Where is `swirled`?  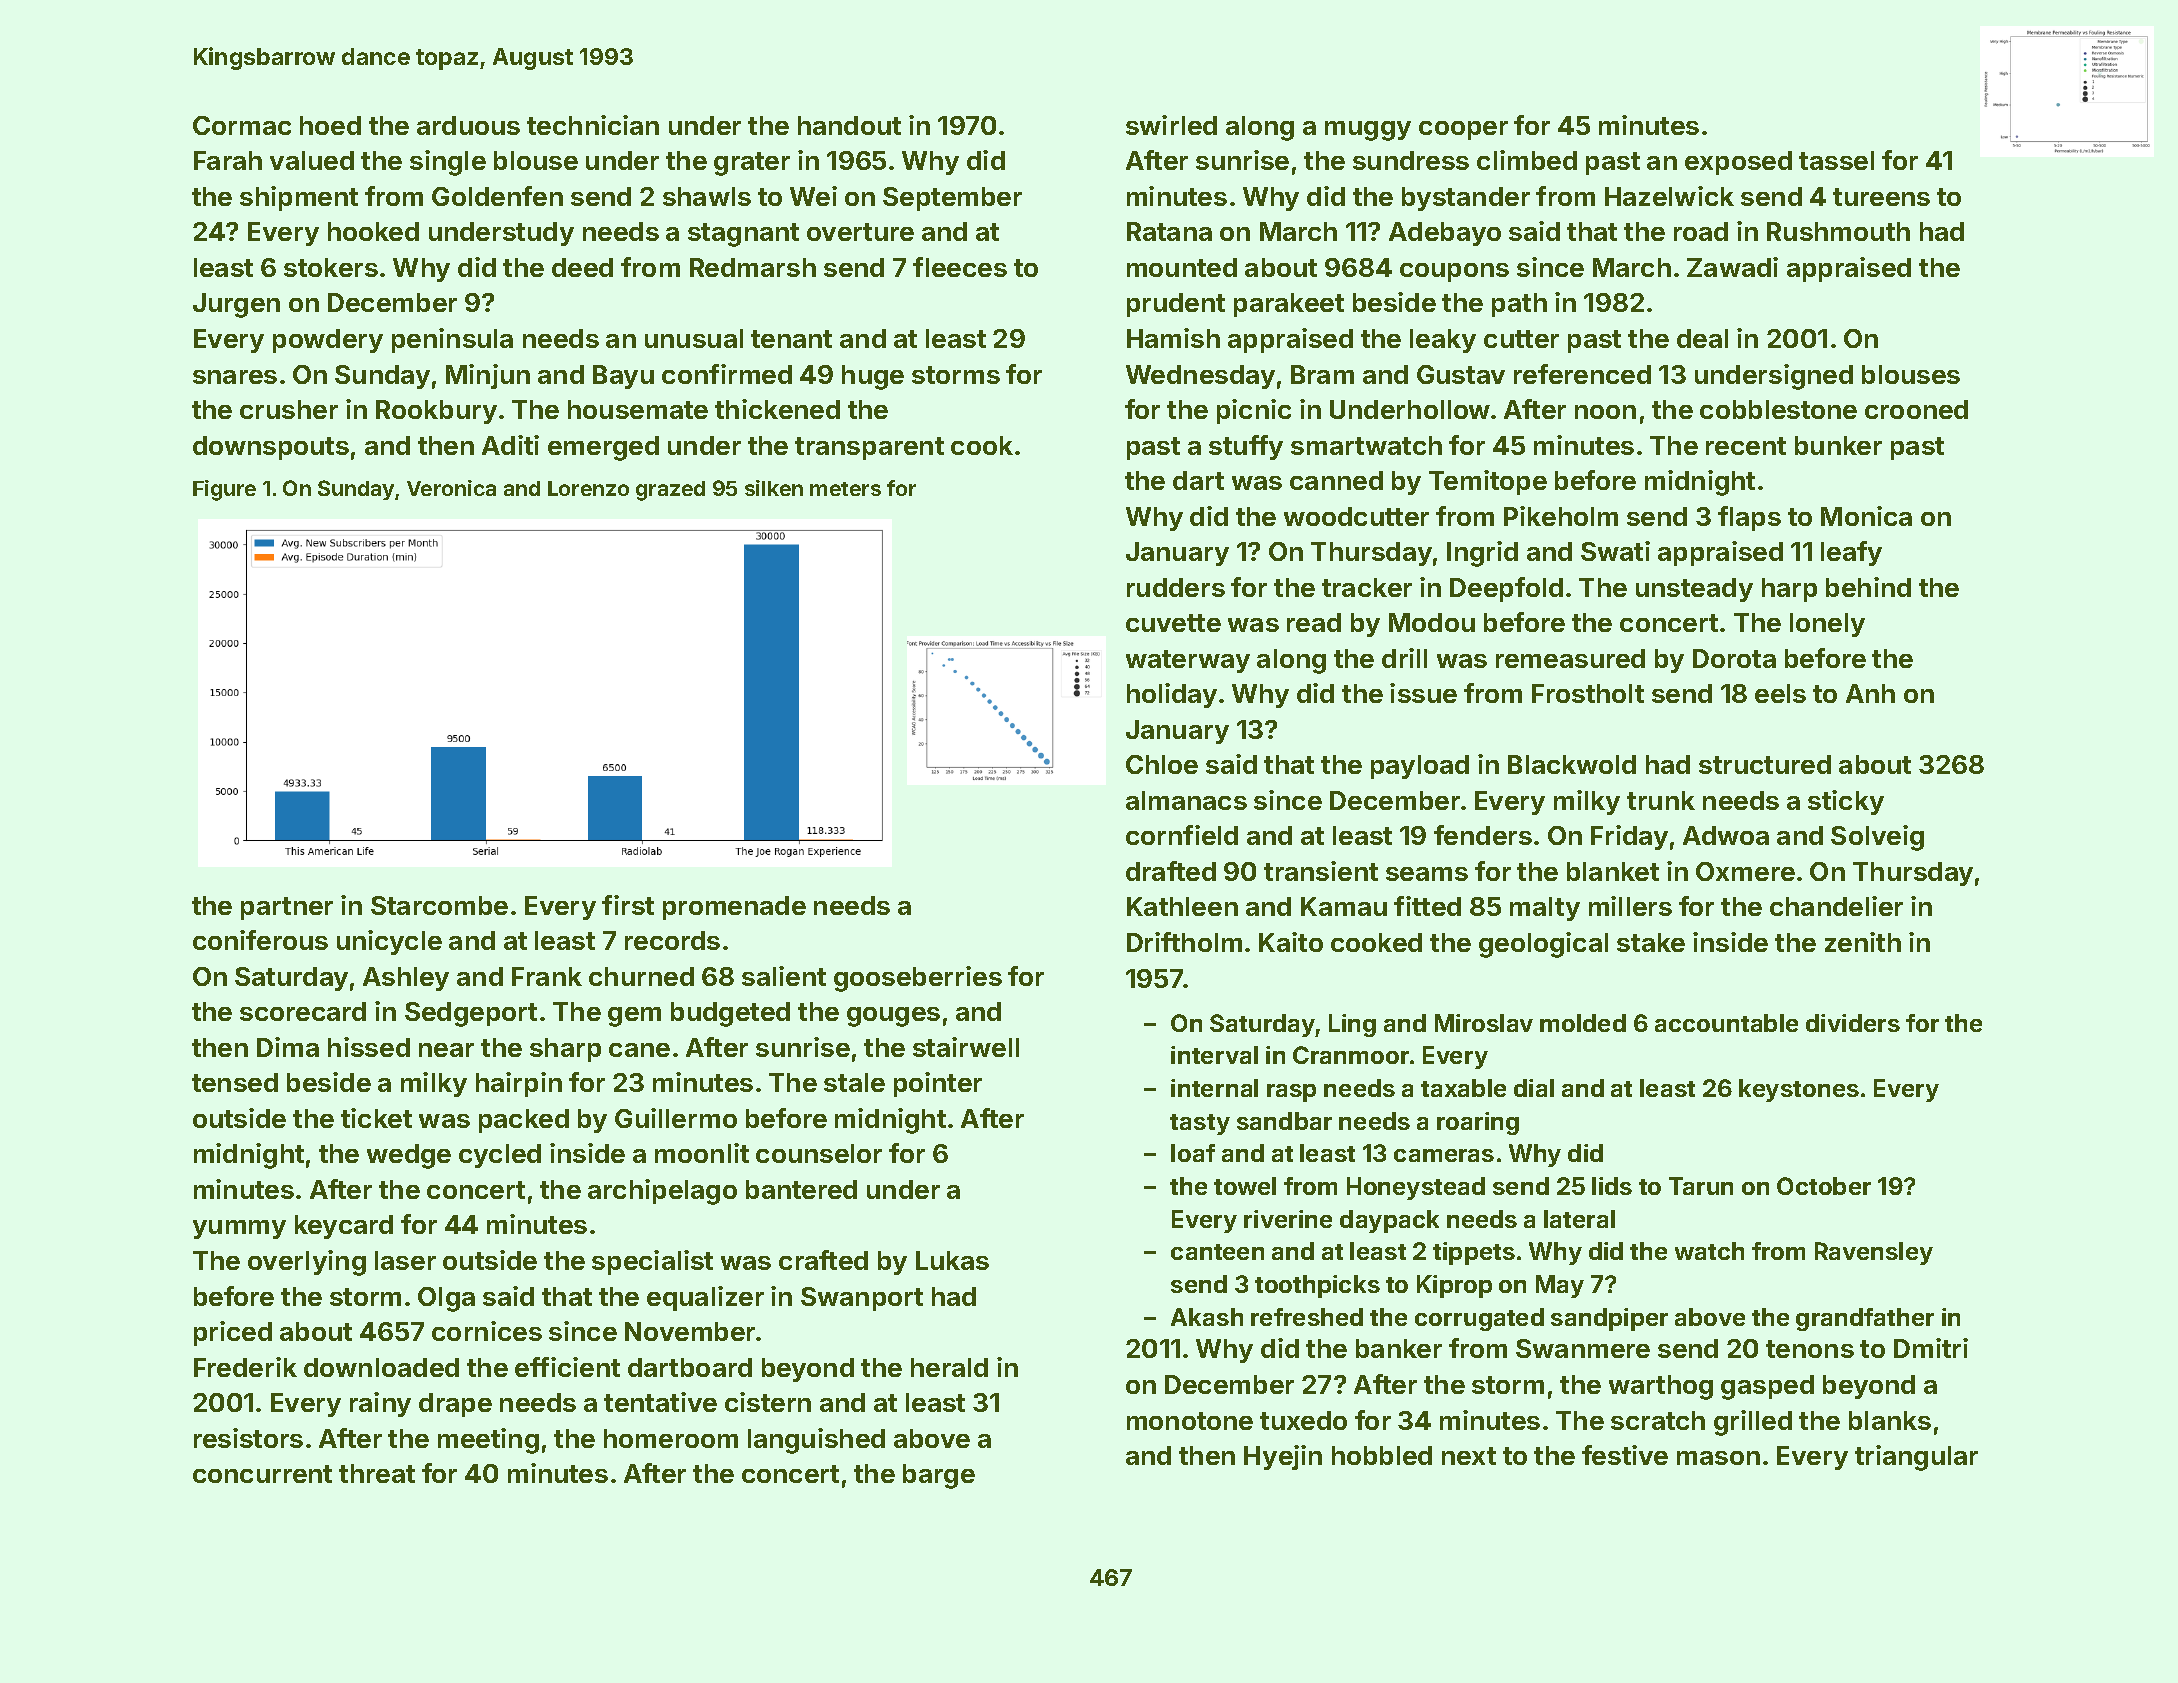 swirled is located at coordinates (1171, 125).
